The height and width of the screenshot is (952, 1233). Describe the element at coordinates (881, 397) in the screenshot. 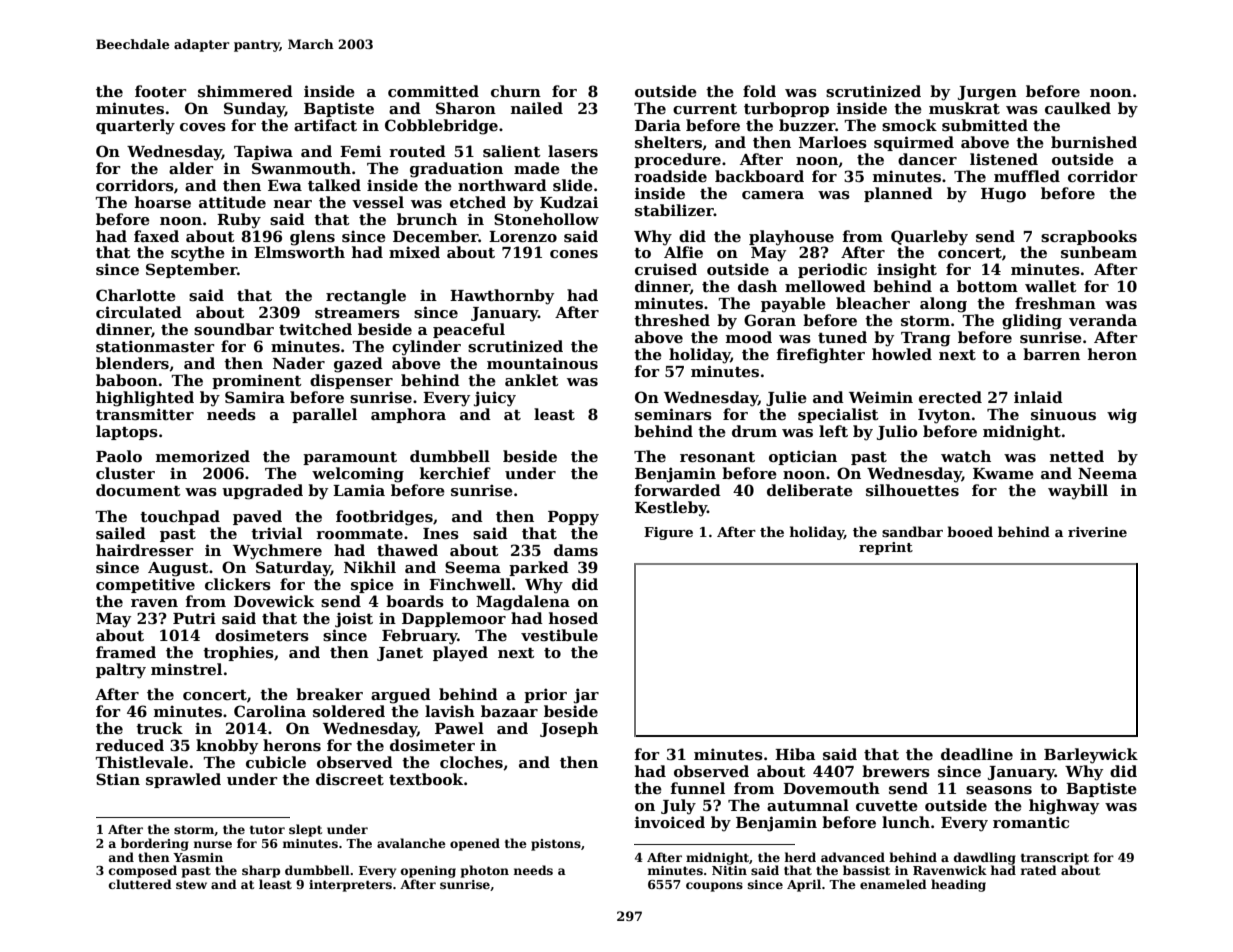

I see `Weimin` at that location.
